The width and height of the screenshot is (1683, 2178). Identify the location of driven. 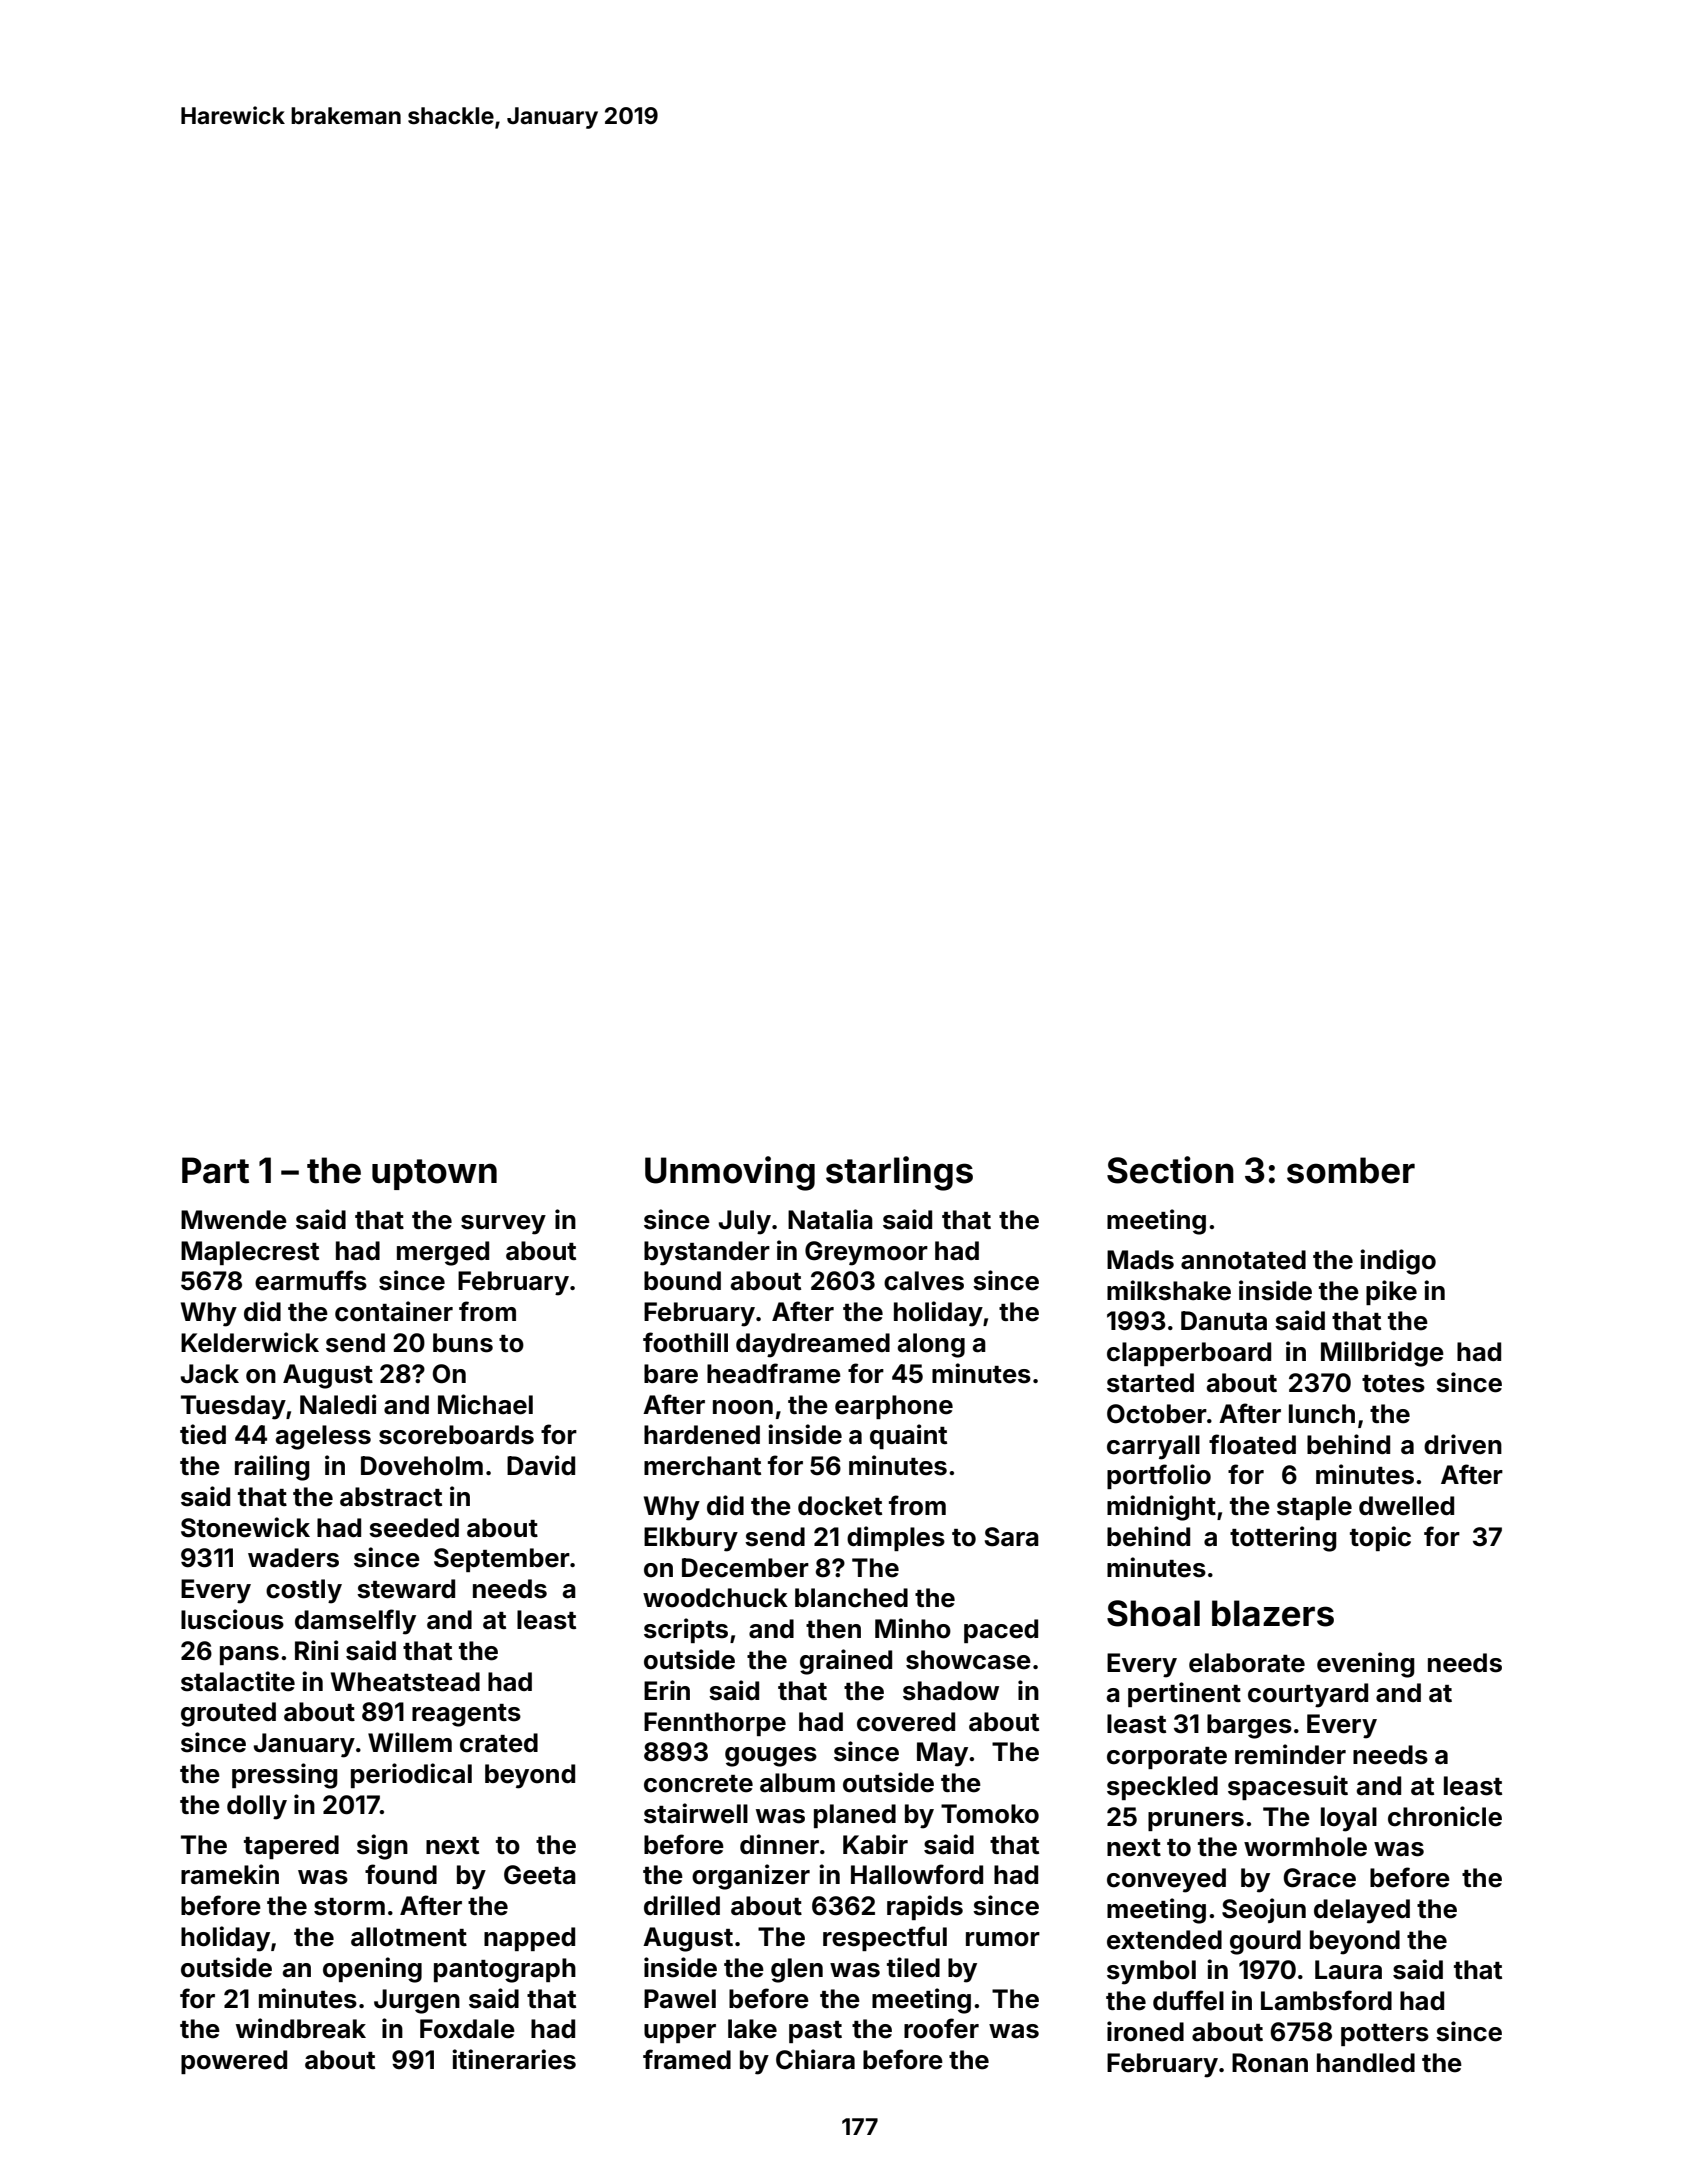
(1463, 1444).
